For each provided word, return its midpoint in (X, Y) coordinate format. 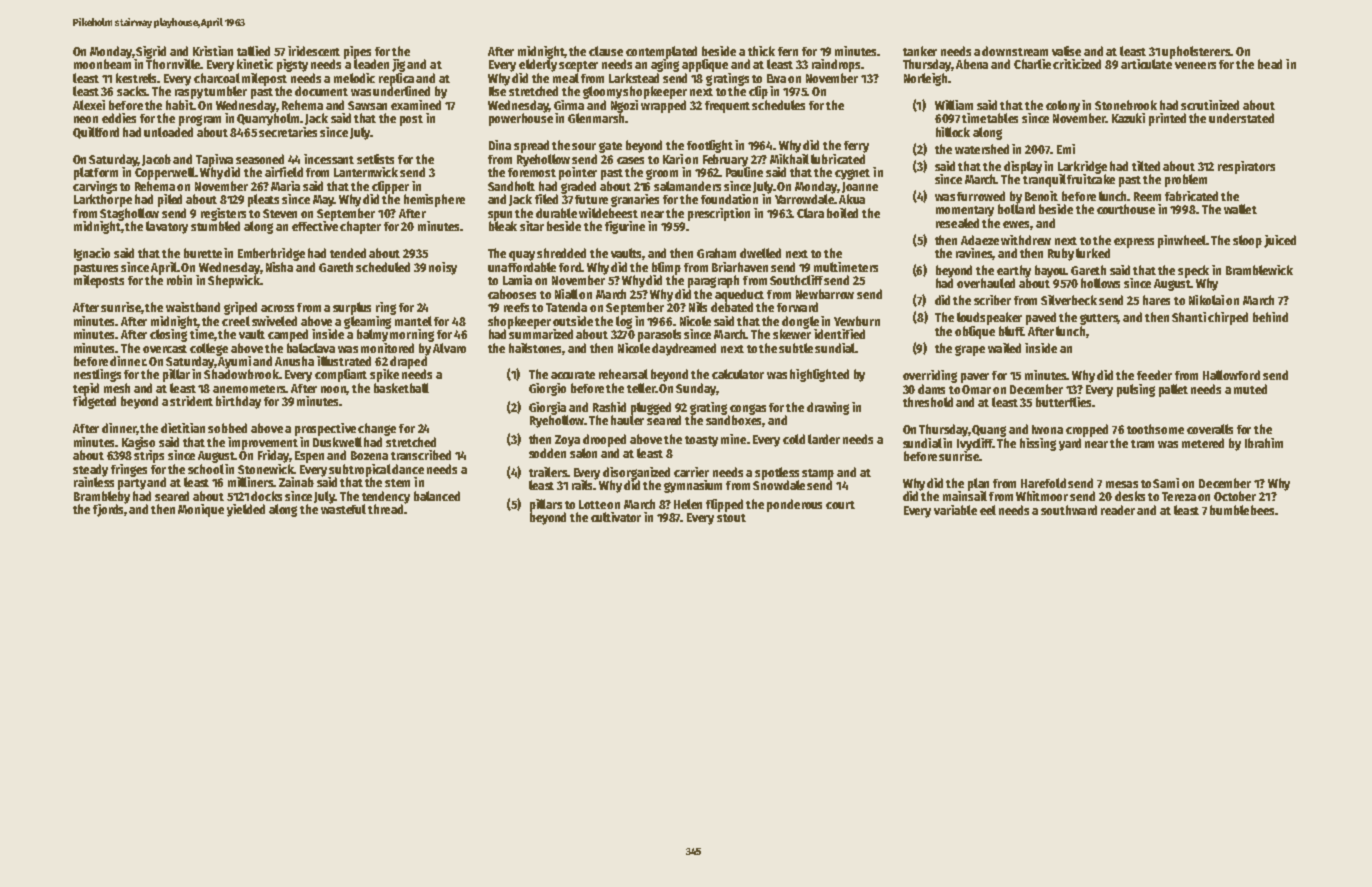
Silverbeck (1069, 300)
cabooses (512, 294)
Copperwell (165, 173)
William (954, 105)
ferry (856, 147)
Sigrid (151, 52)
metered (1203, 443)
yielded (246, 510)
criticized (1077, 64)
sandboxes (734, 421)
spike (384, 375)
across (277, 308)
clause (606, 51)
